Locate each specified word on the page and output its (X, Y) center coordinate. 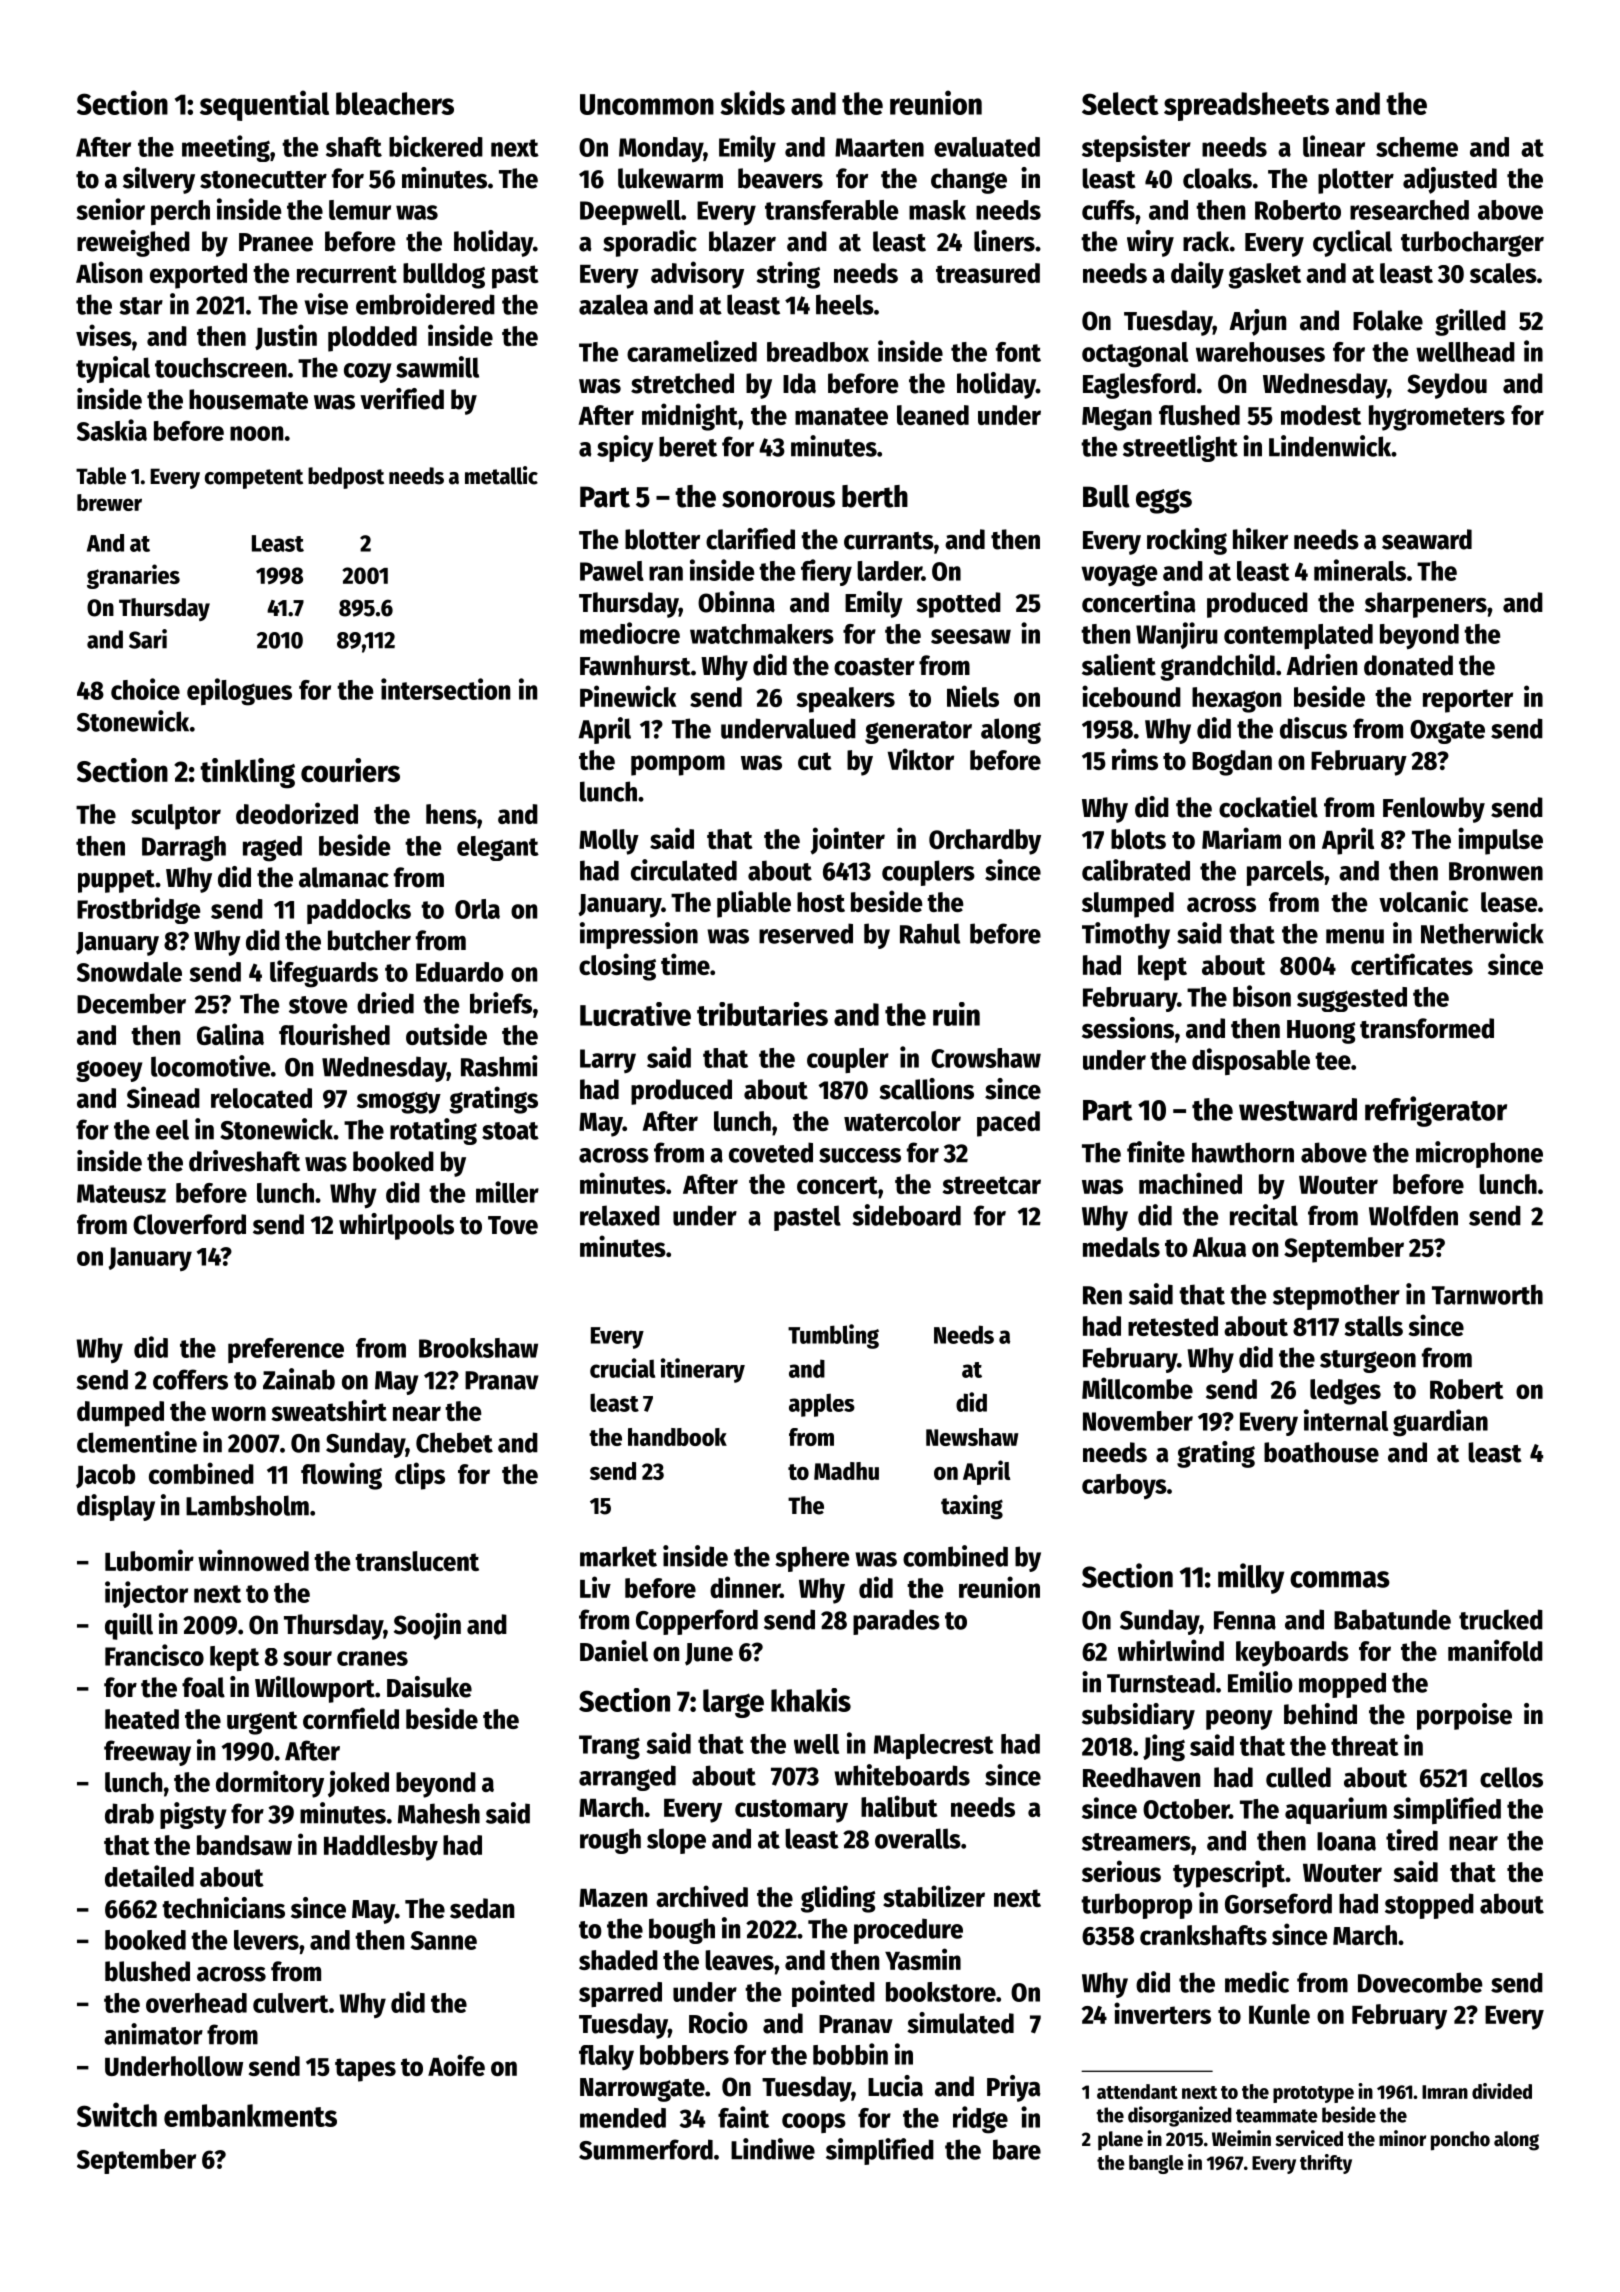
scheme (1417, 147)
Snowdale (129, 972)
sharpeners (1426, 605)
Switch (117, 2114)
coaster (874, 667)
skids (752, 102)
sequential (264, 105)
